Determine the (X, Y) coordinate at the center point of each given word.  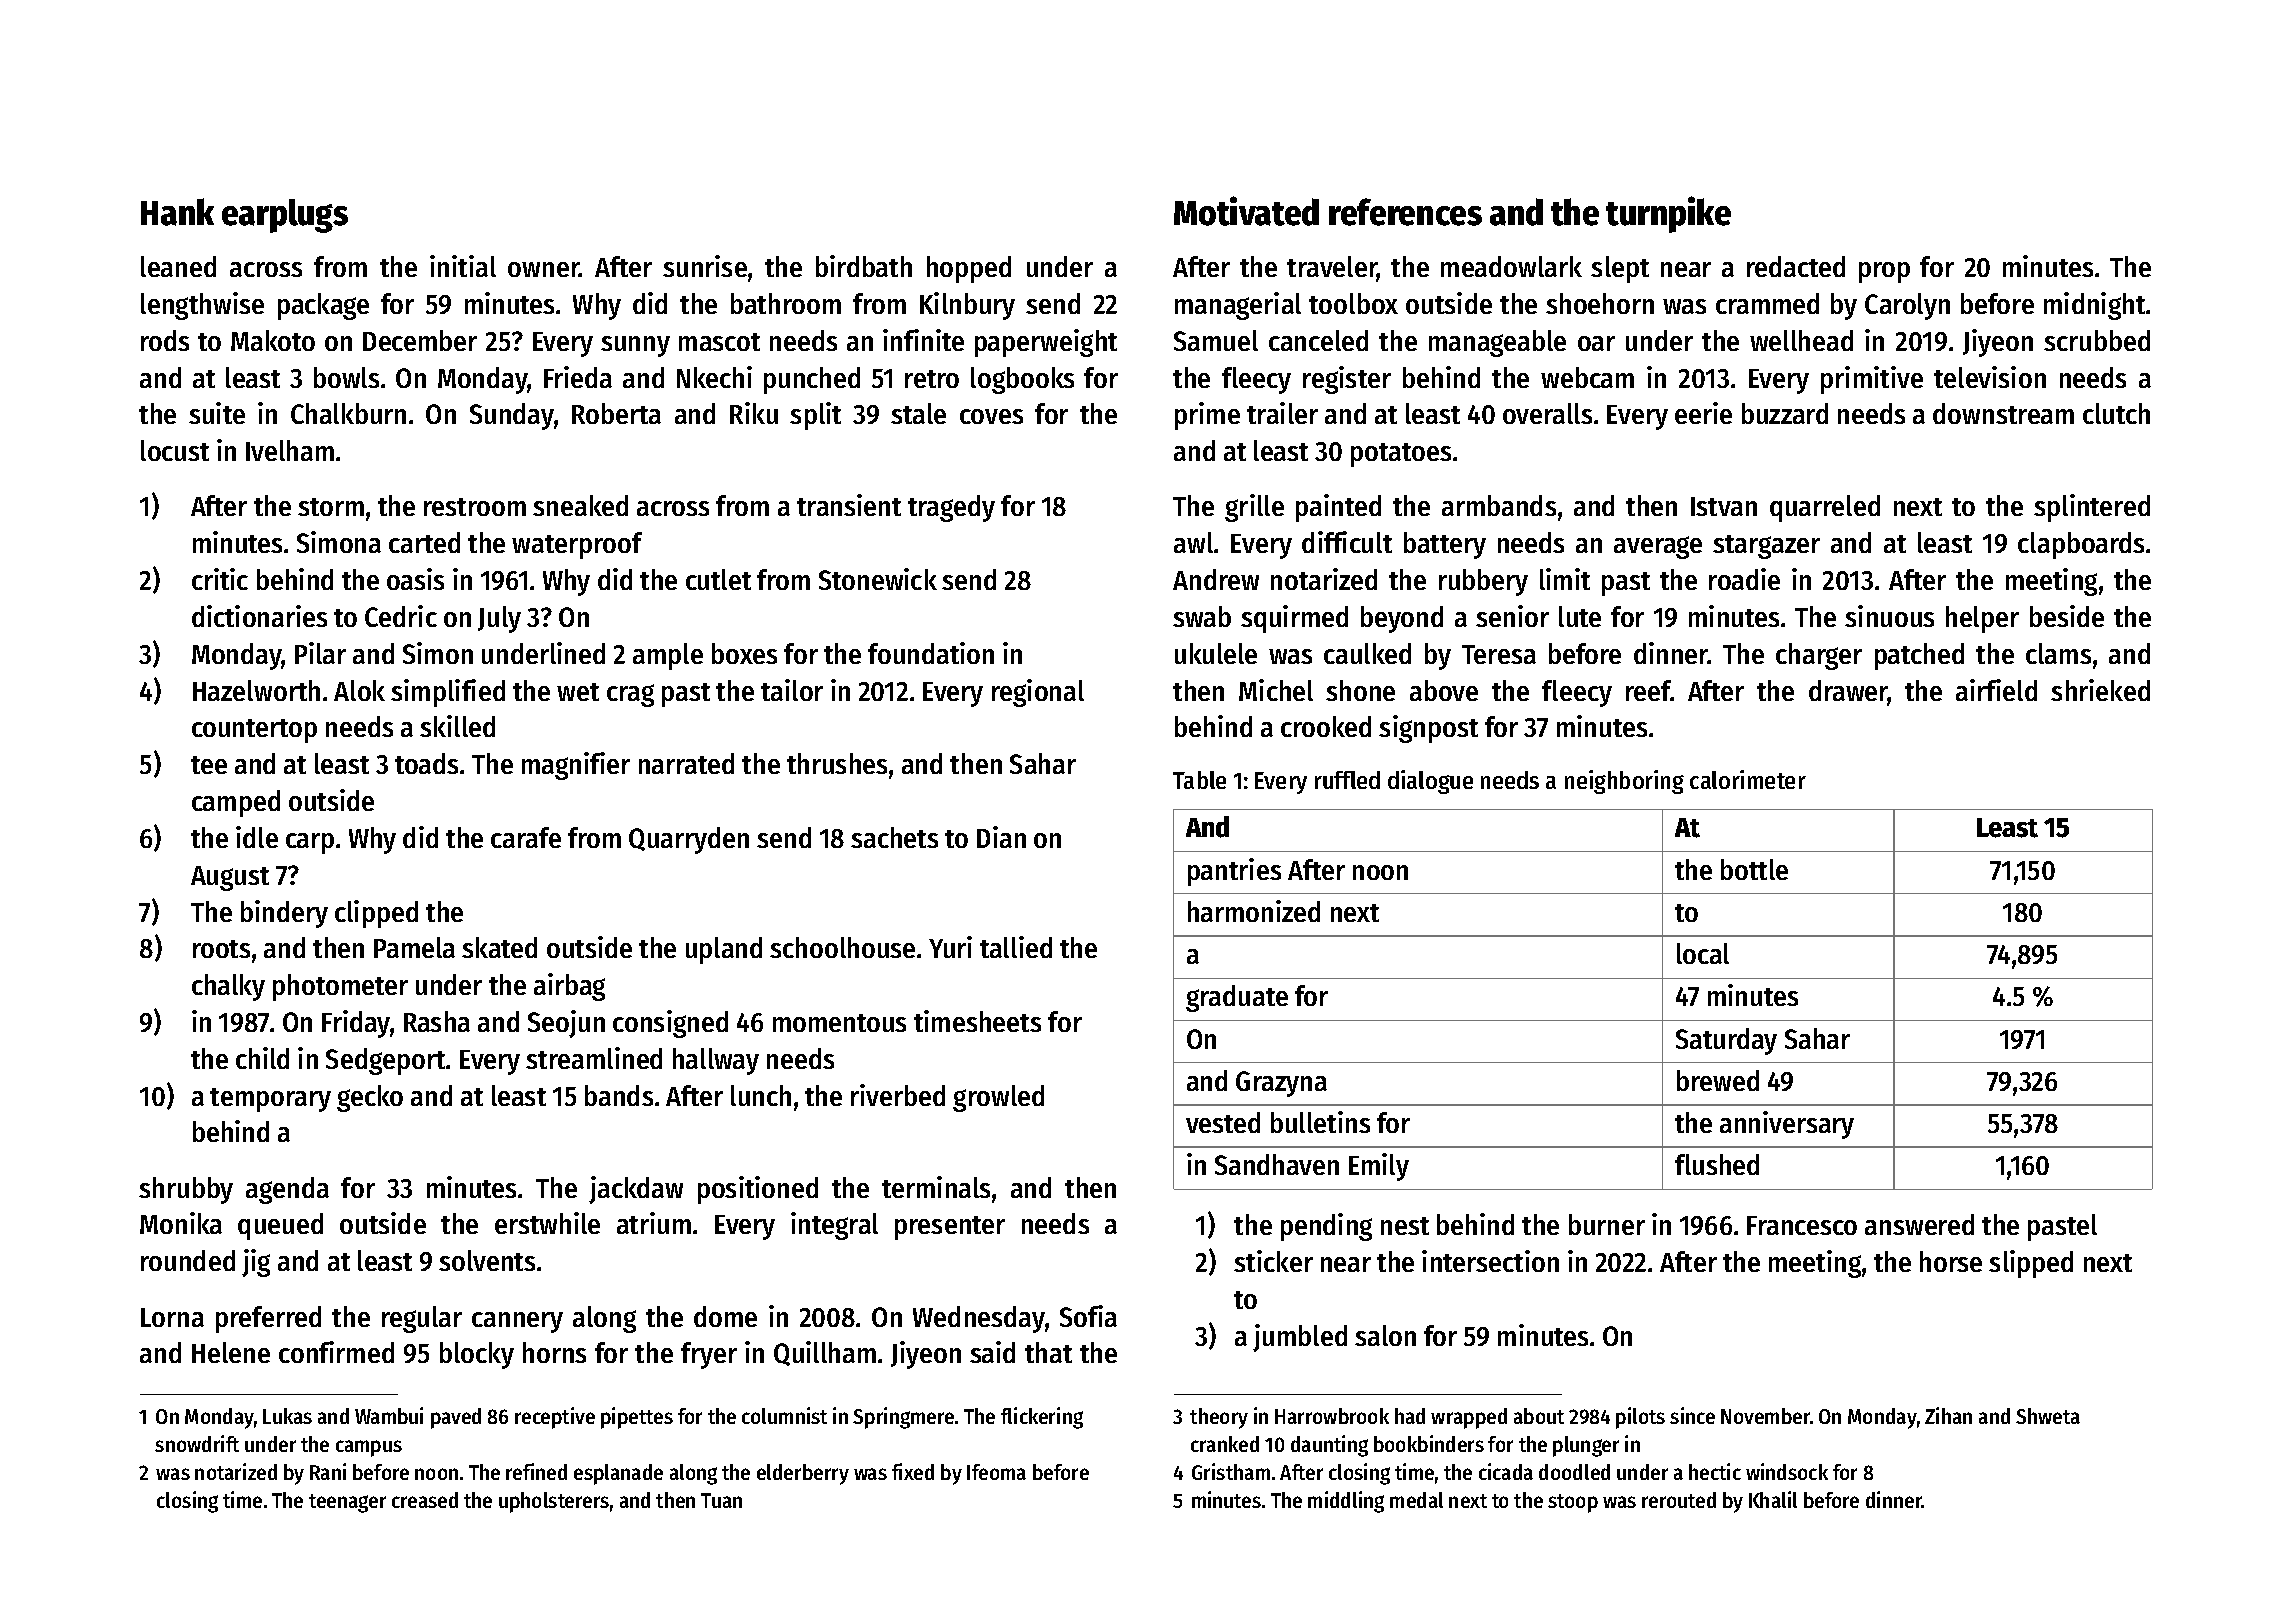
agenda (287, 1190)
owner (543, 269)
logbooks (1022, 380)
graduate (1237, 998)
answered (1919, 1224)
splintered (2092, 508)
